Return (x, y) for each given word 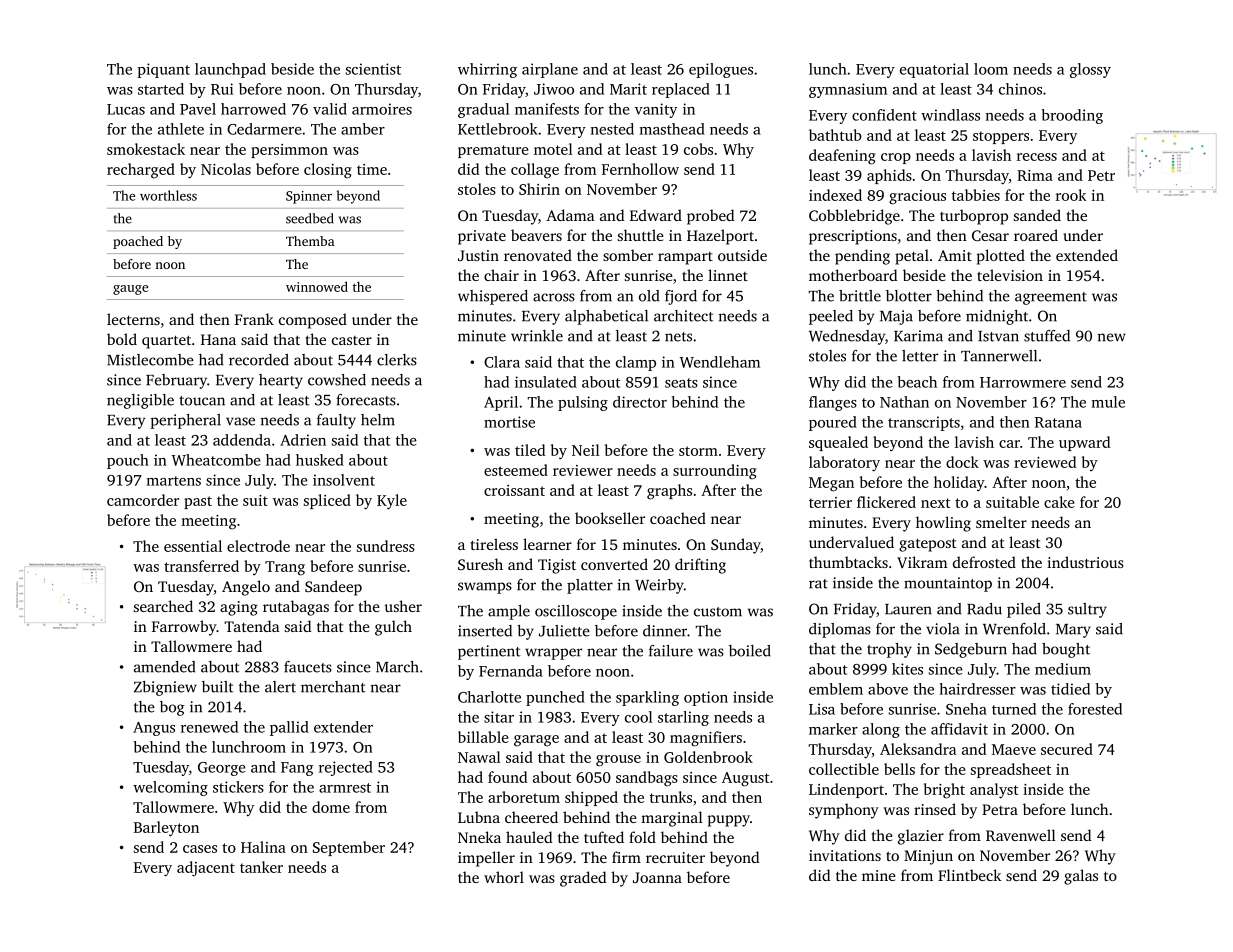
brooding (1072, 116)
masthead (672, 129)
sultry (1087, 610)
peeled (831, 317)
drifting (700, 566)
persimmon (289, 151)
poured (833, 423)
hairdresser (978, 689)
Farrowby (184, 628)
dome (331, 807)
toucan (202, 401)
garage (536, 741)
